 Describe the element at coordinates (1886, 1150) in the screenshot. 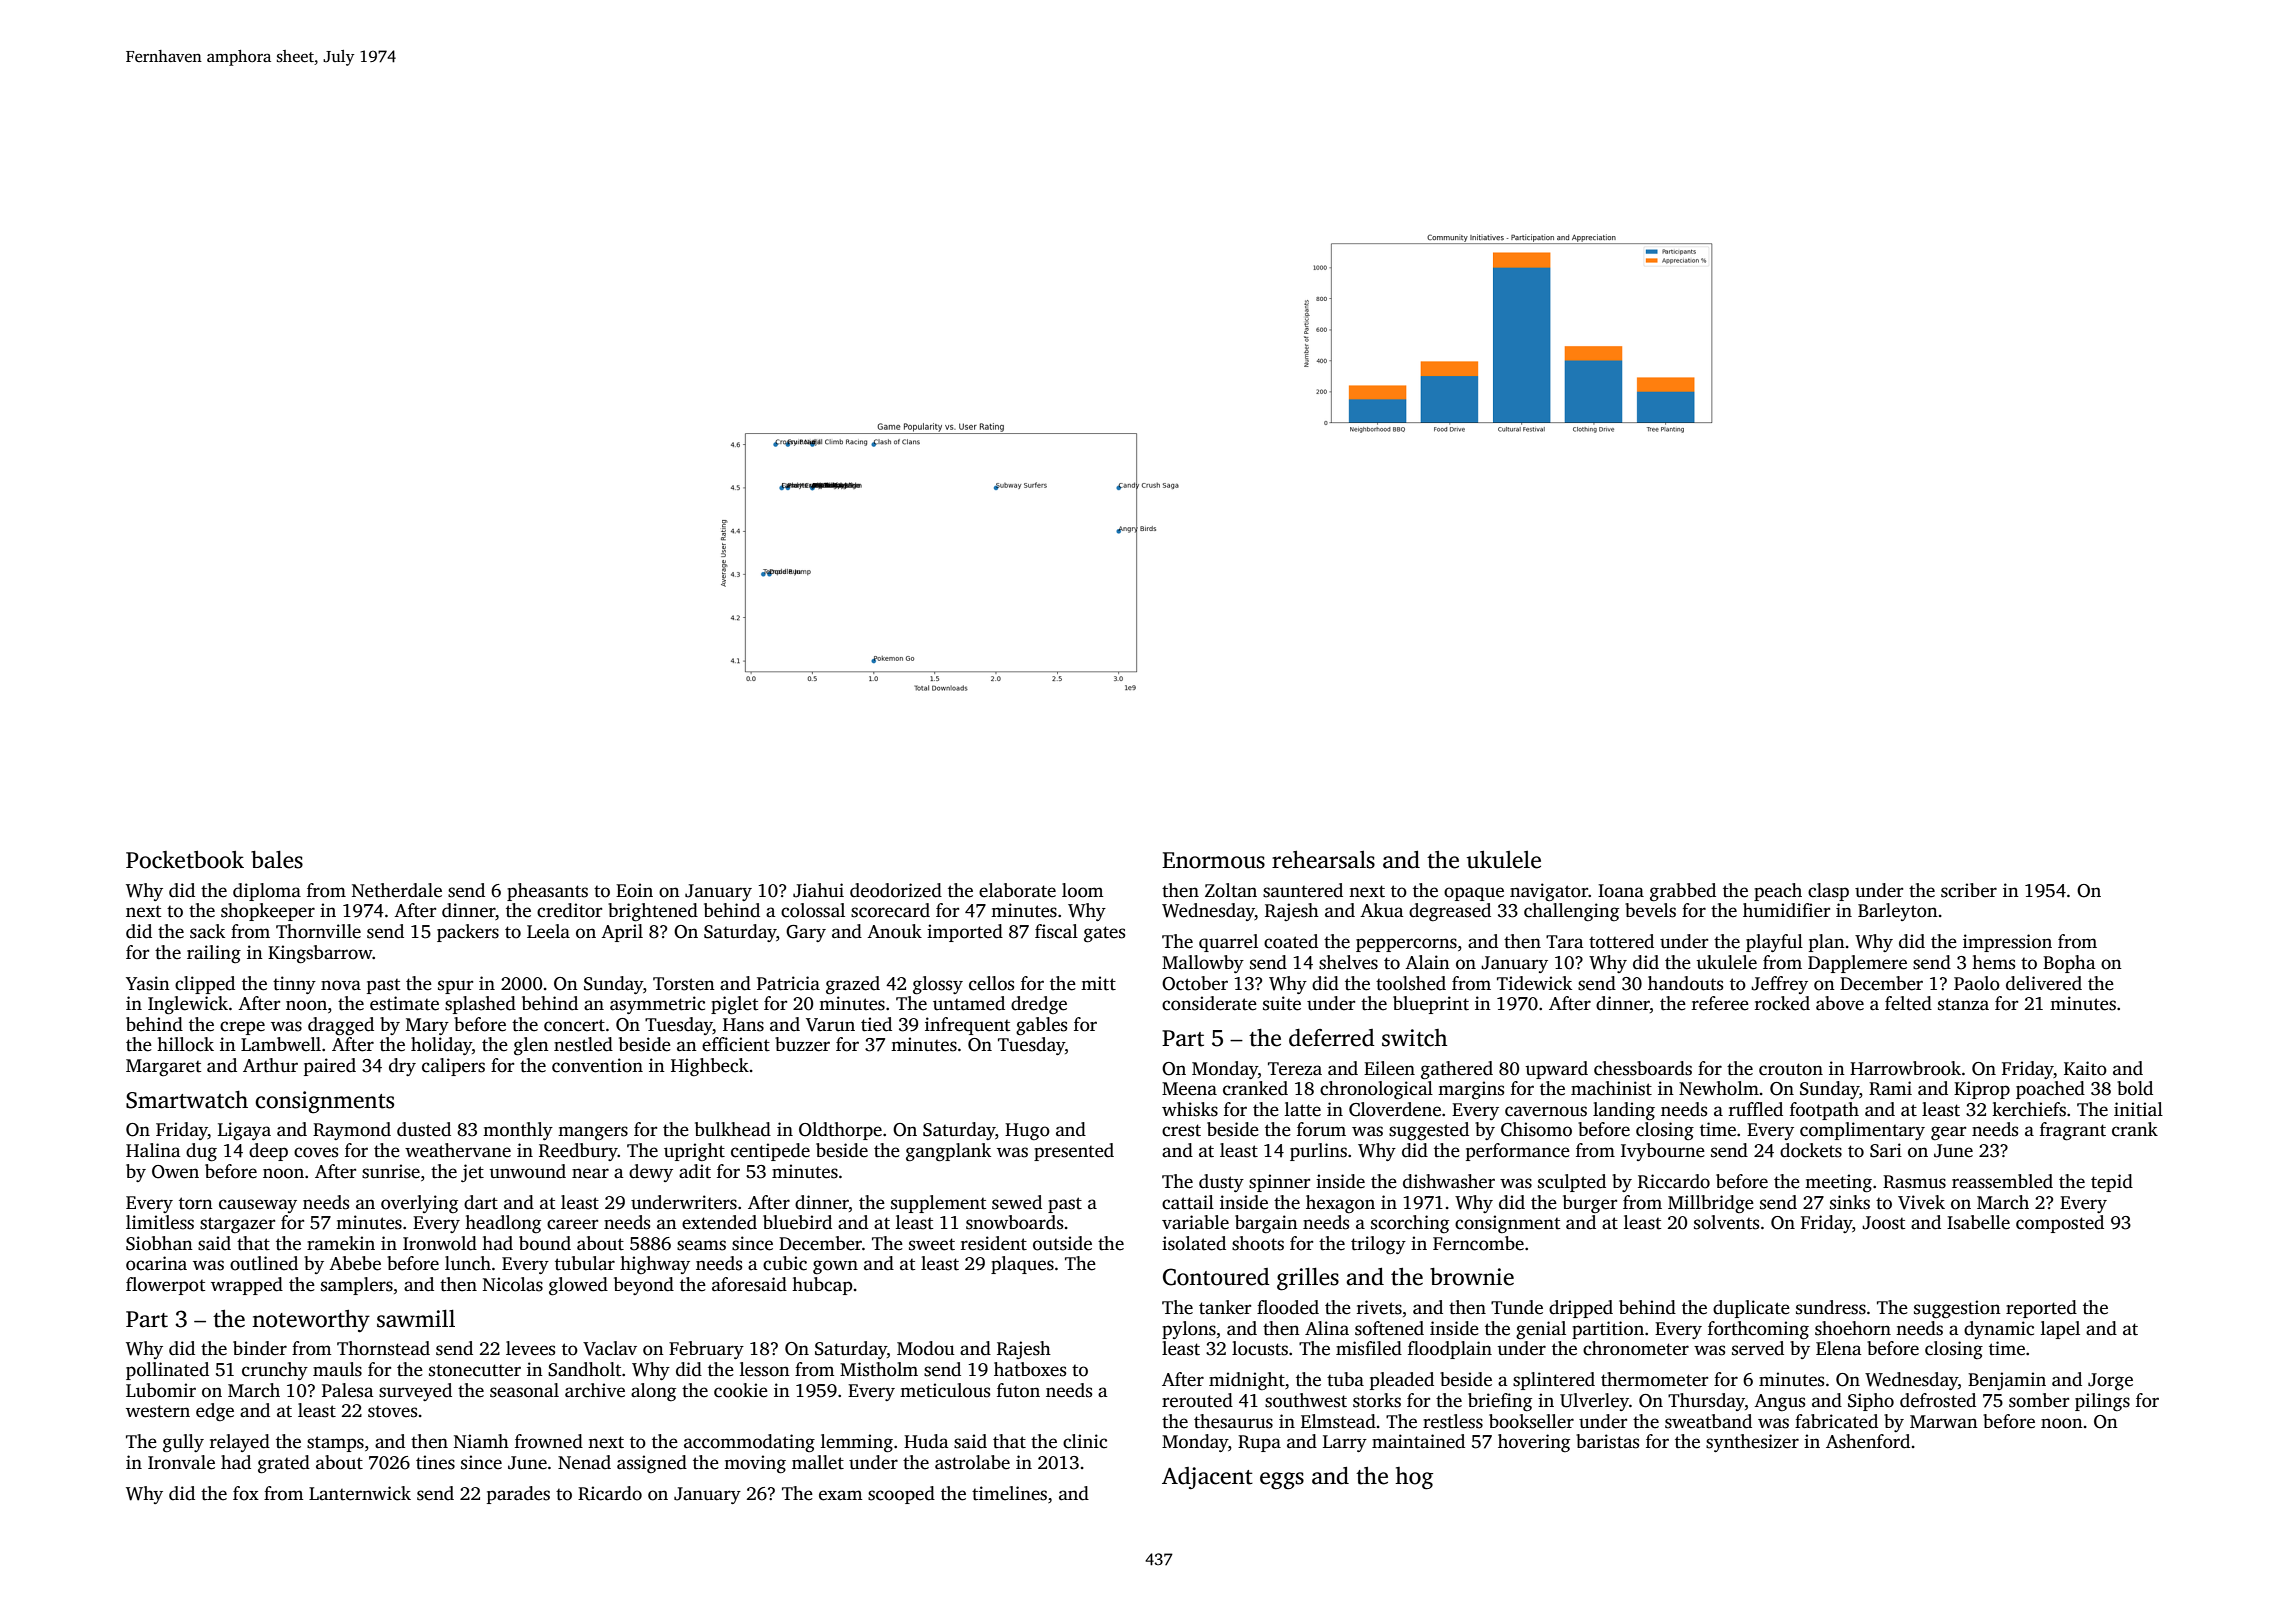

I see `Sari` at that location.
